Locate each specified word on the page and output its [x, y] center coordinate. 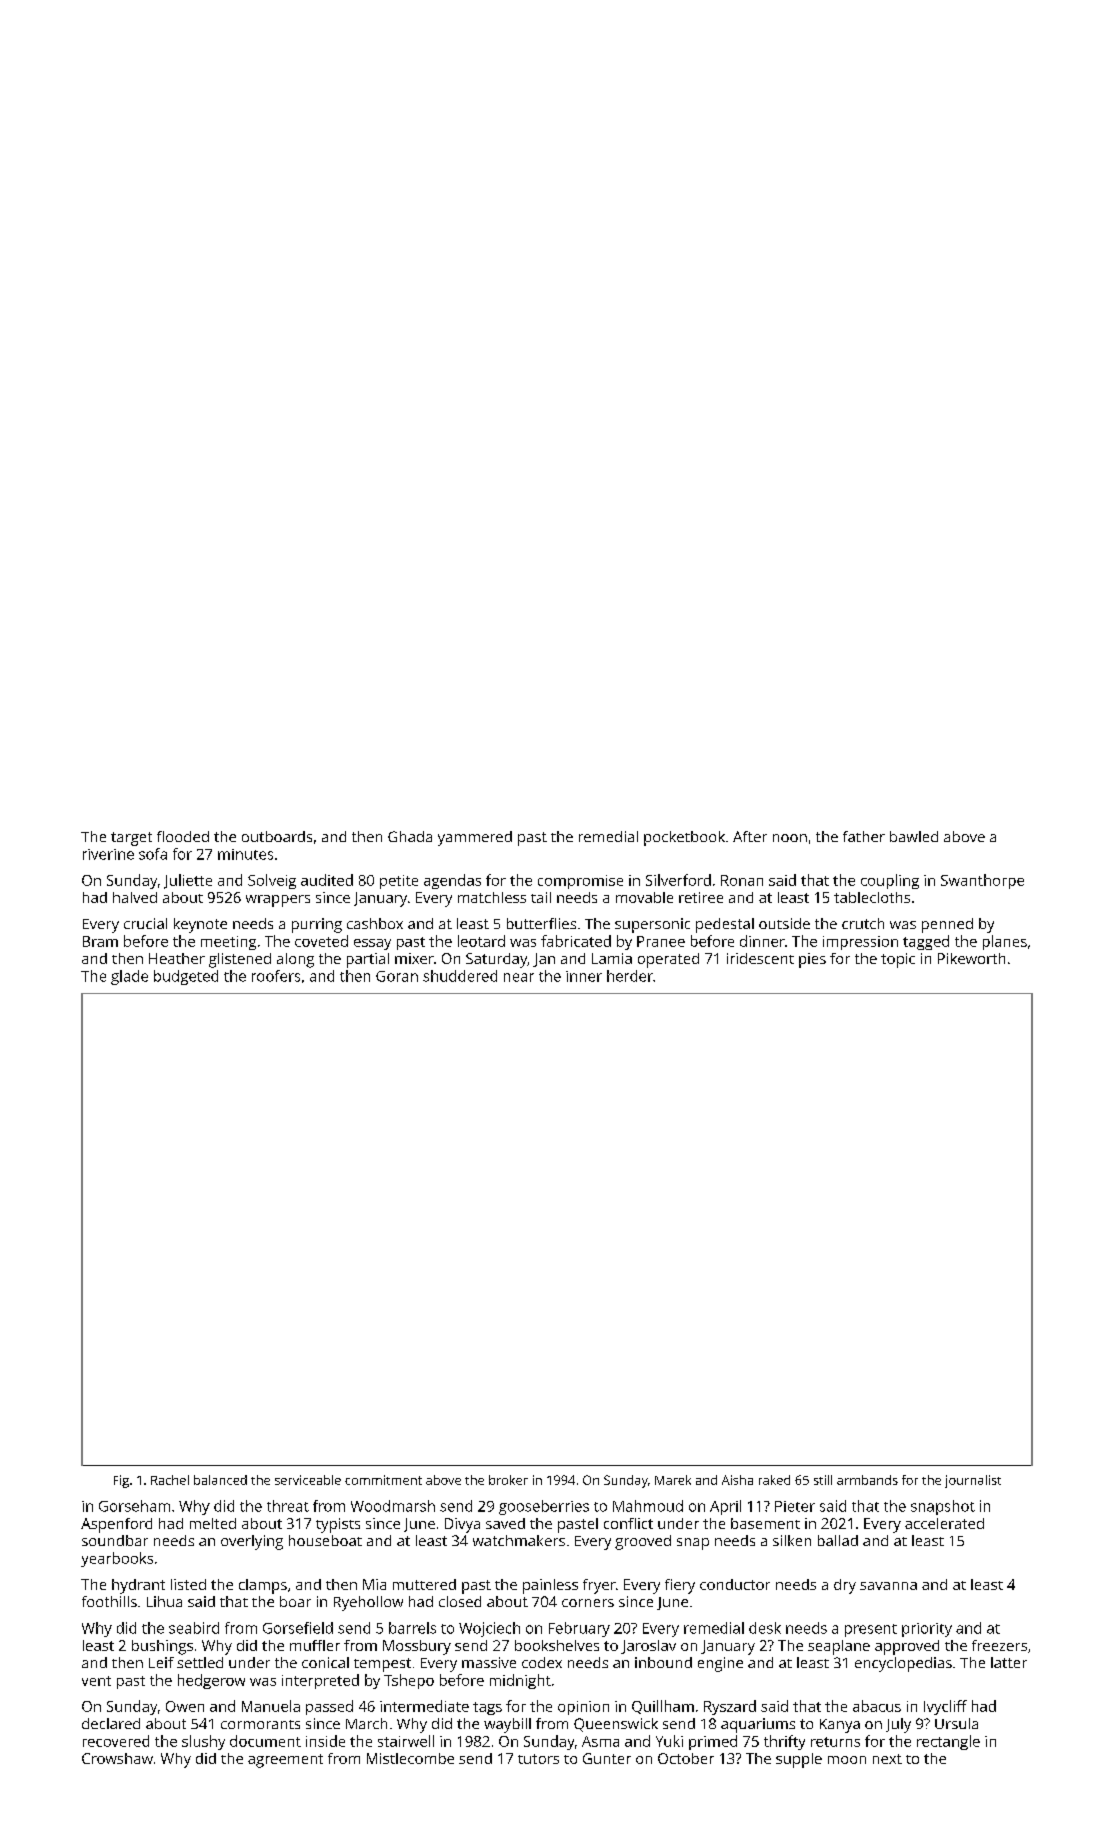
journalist [973, 1481]
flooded [183, 836]
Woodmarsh [393, 1506]
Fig [121, 1481]
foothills [109, 1601]
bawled [914, 836]
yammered [475, 838]
